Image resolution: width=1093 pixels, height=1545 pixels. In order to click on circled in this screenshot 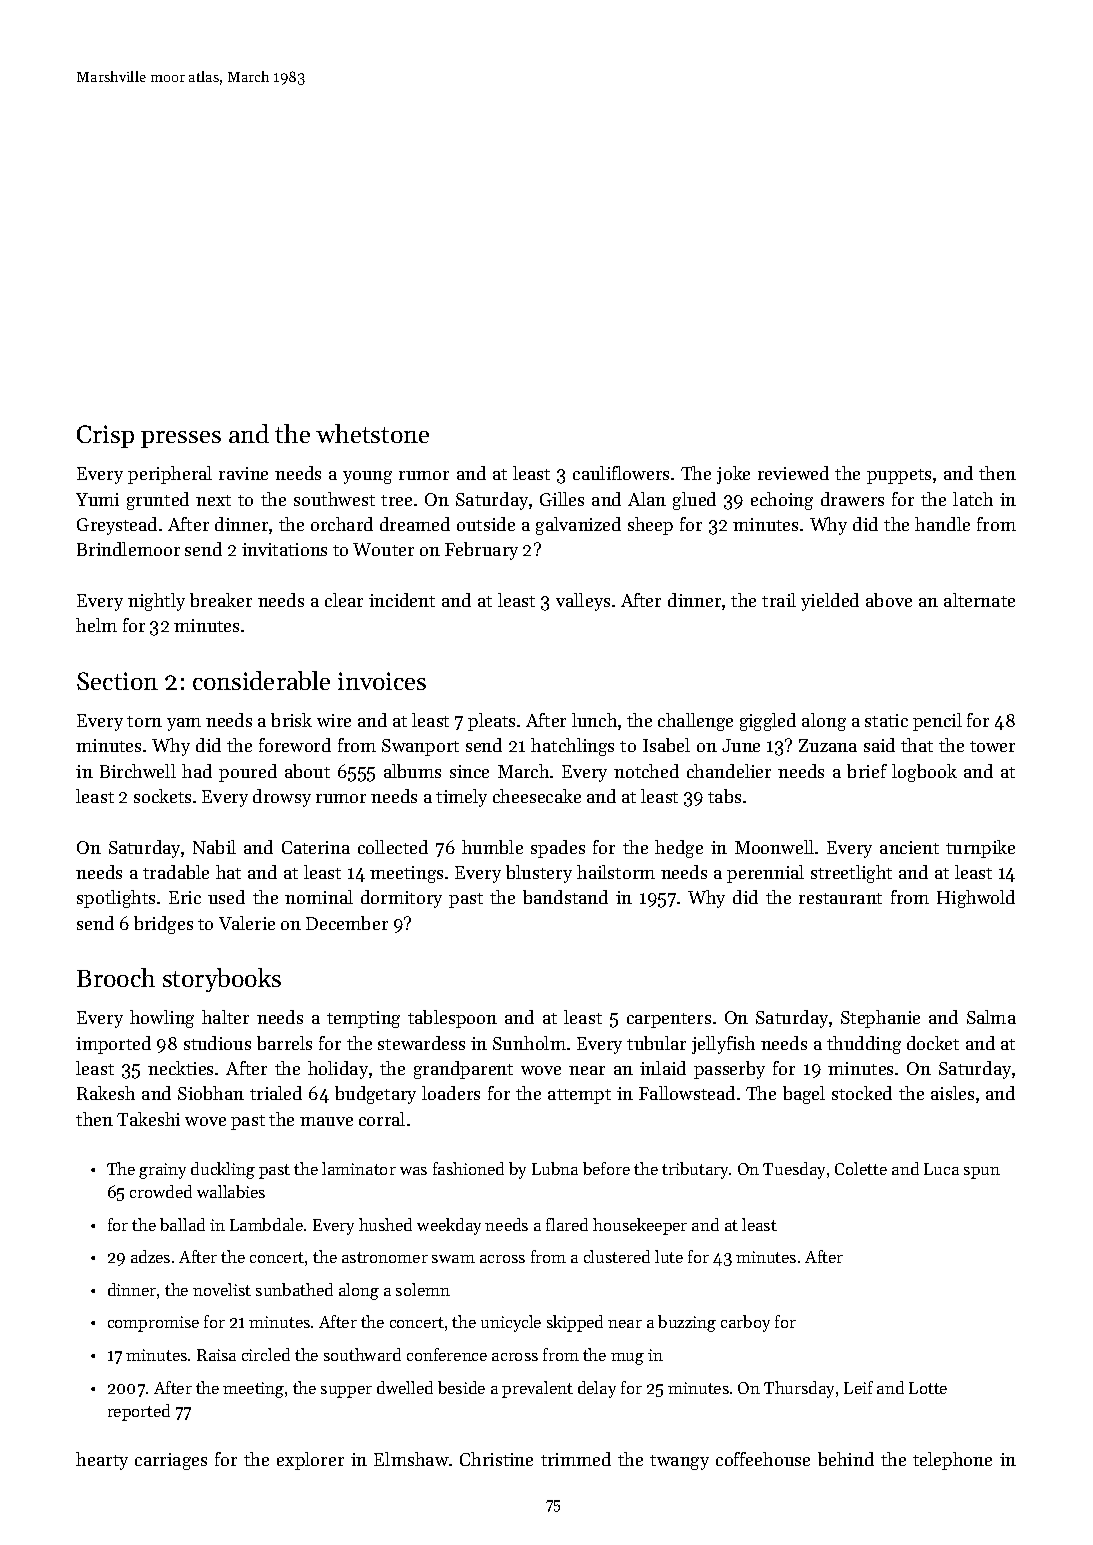, I will do `click(266, 1354)`.
